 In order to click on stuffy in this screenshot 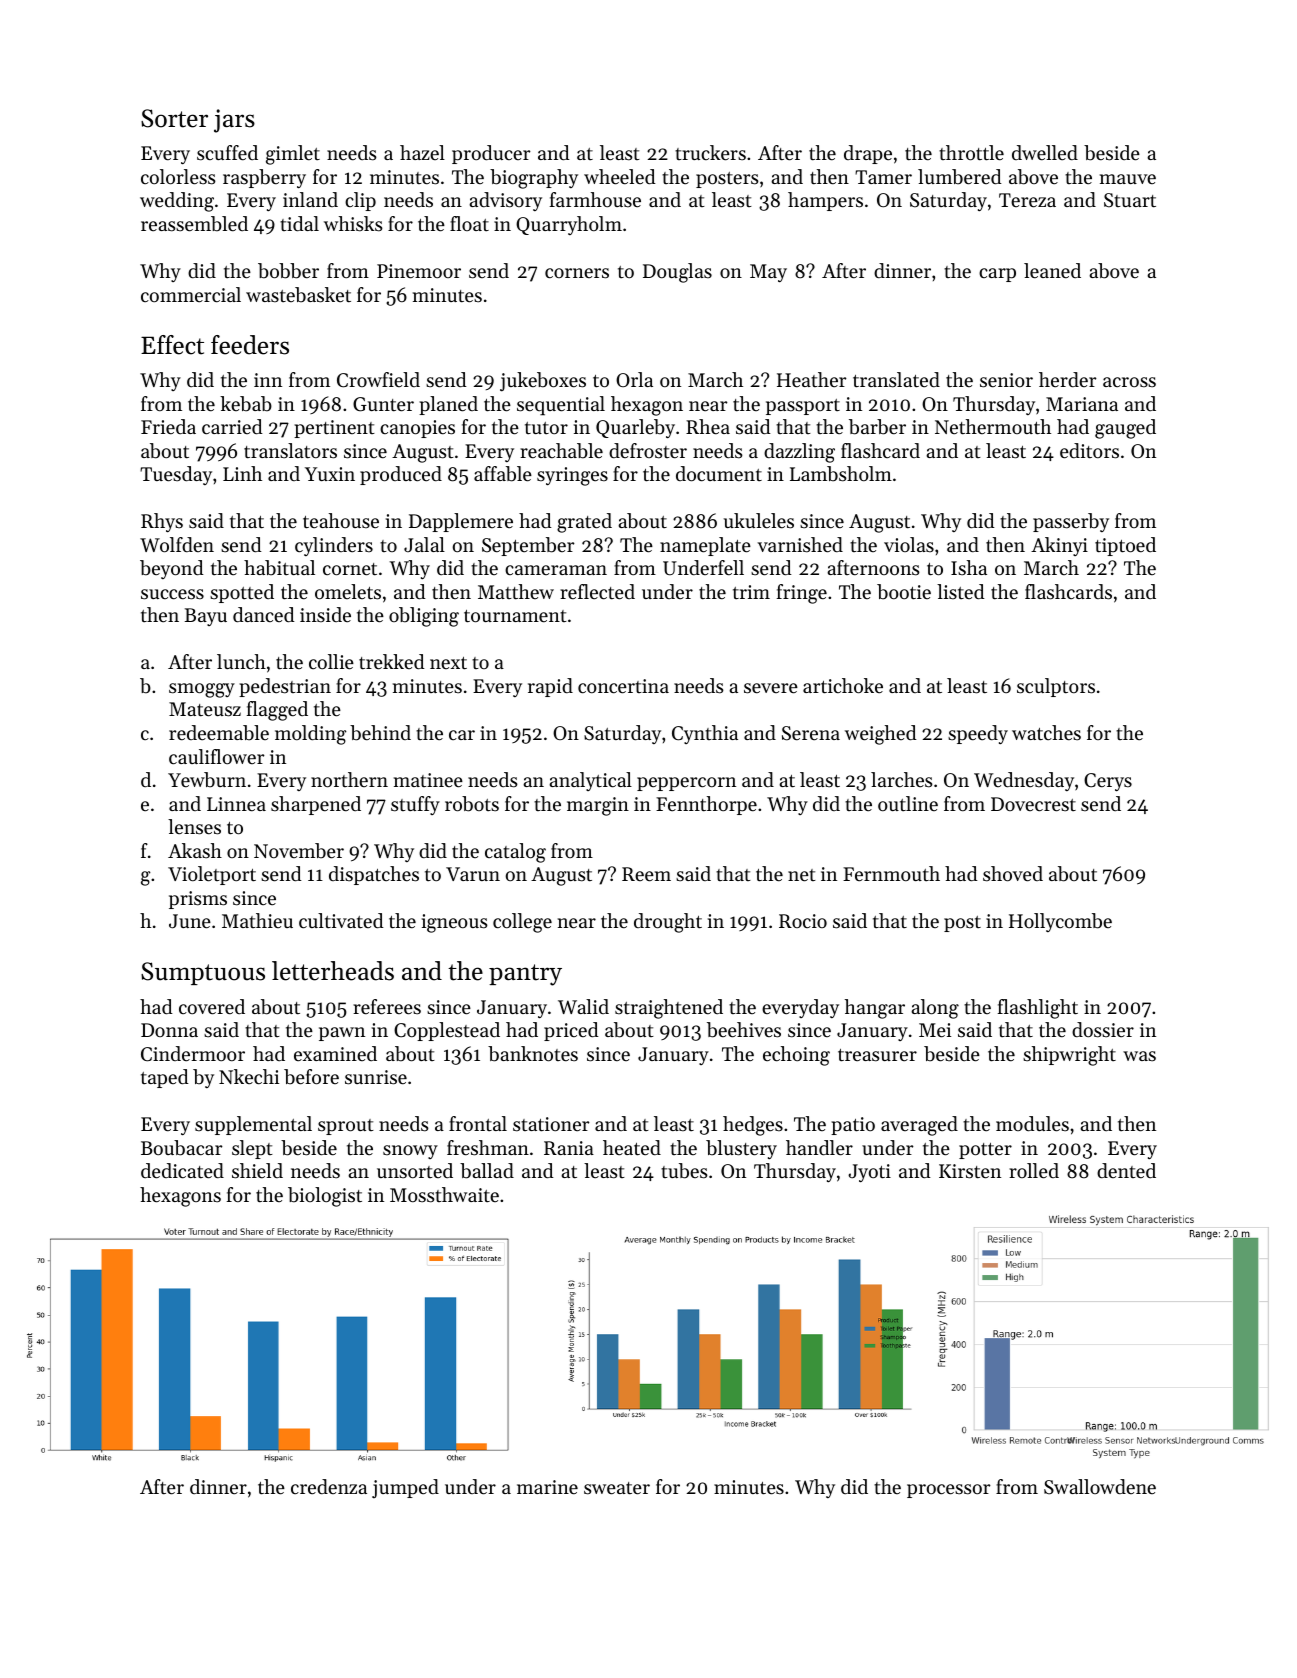, I will do `click(415, 805)`.
